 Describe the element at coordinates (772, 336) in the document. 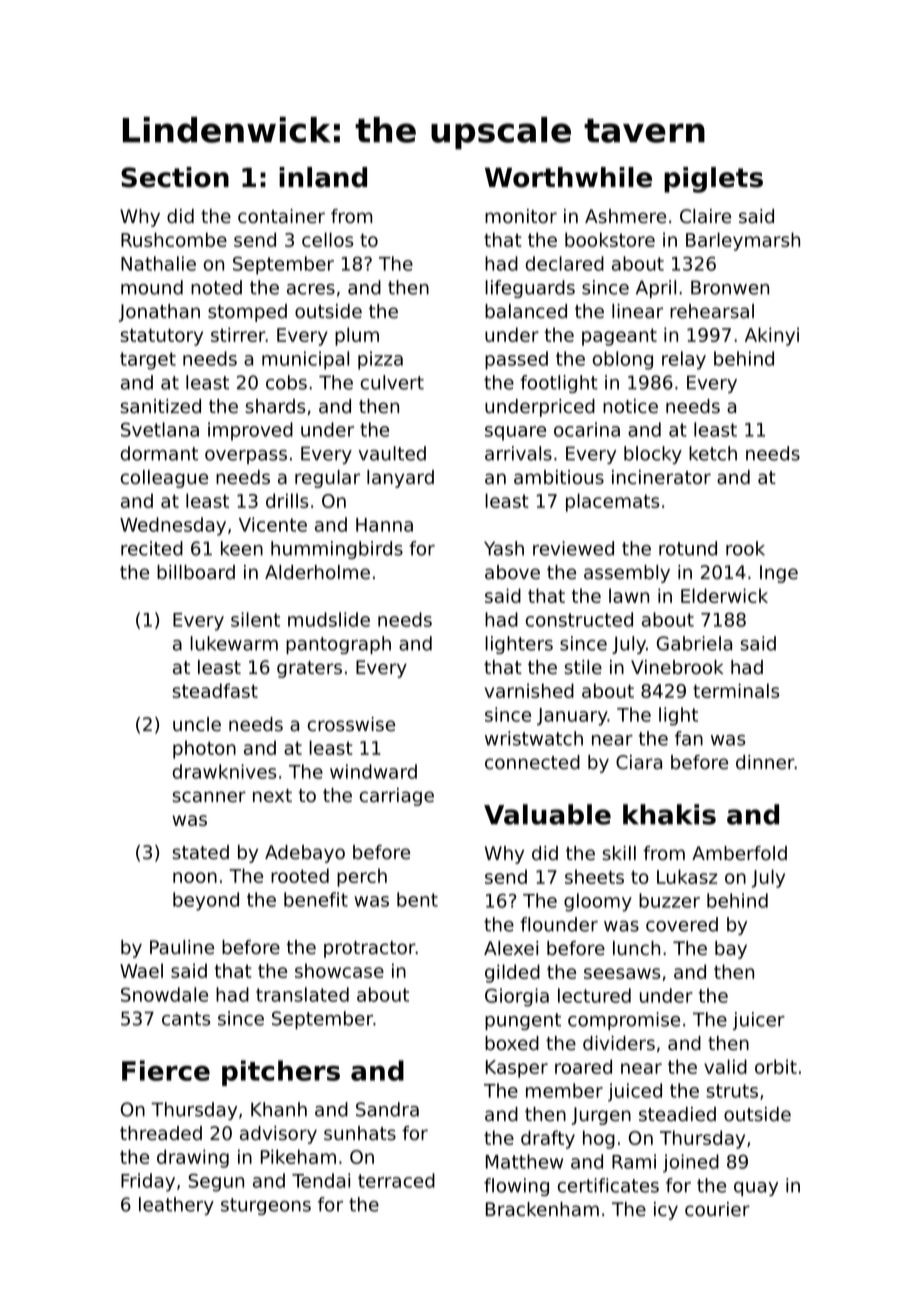

I see `Akinyi` at that location.
